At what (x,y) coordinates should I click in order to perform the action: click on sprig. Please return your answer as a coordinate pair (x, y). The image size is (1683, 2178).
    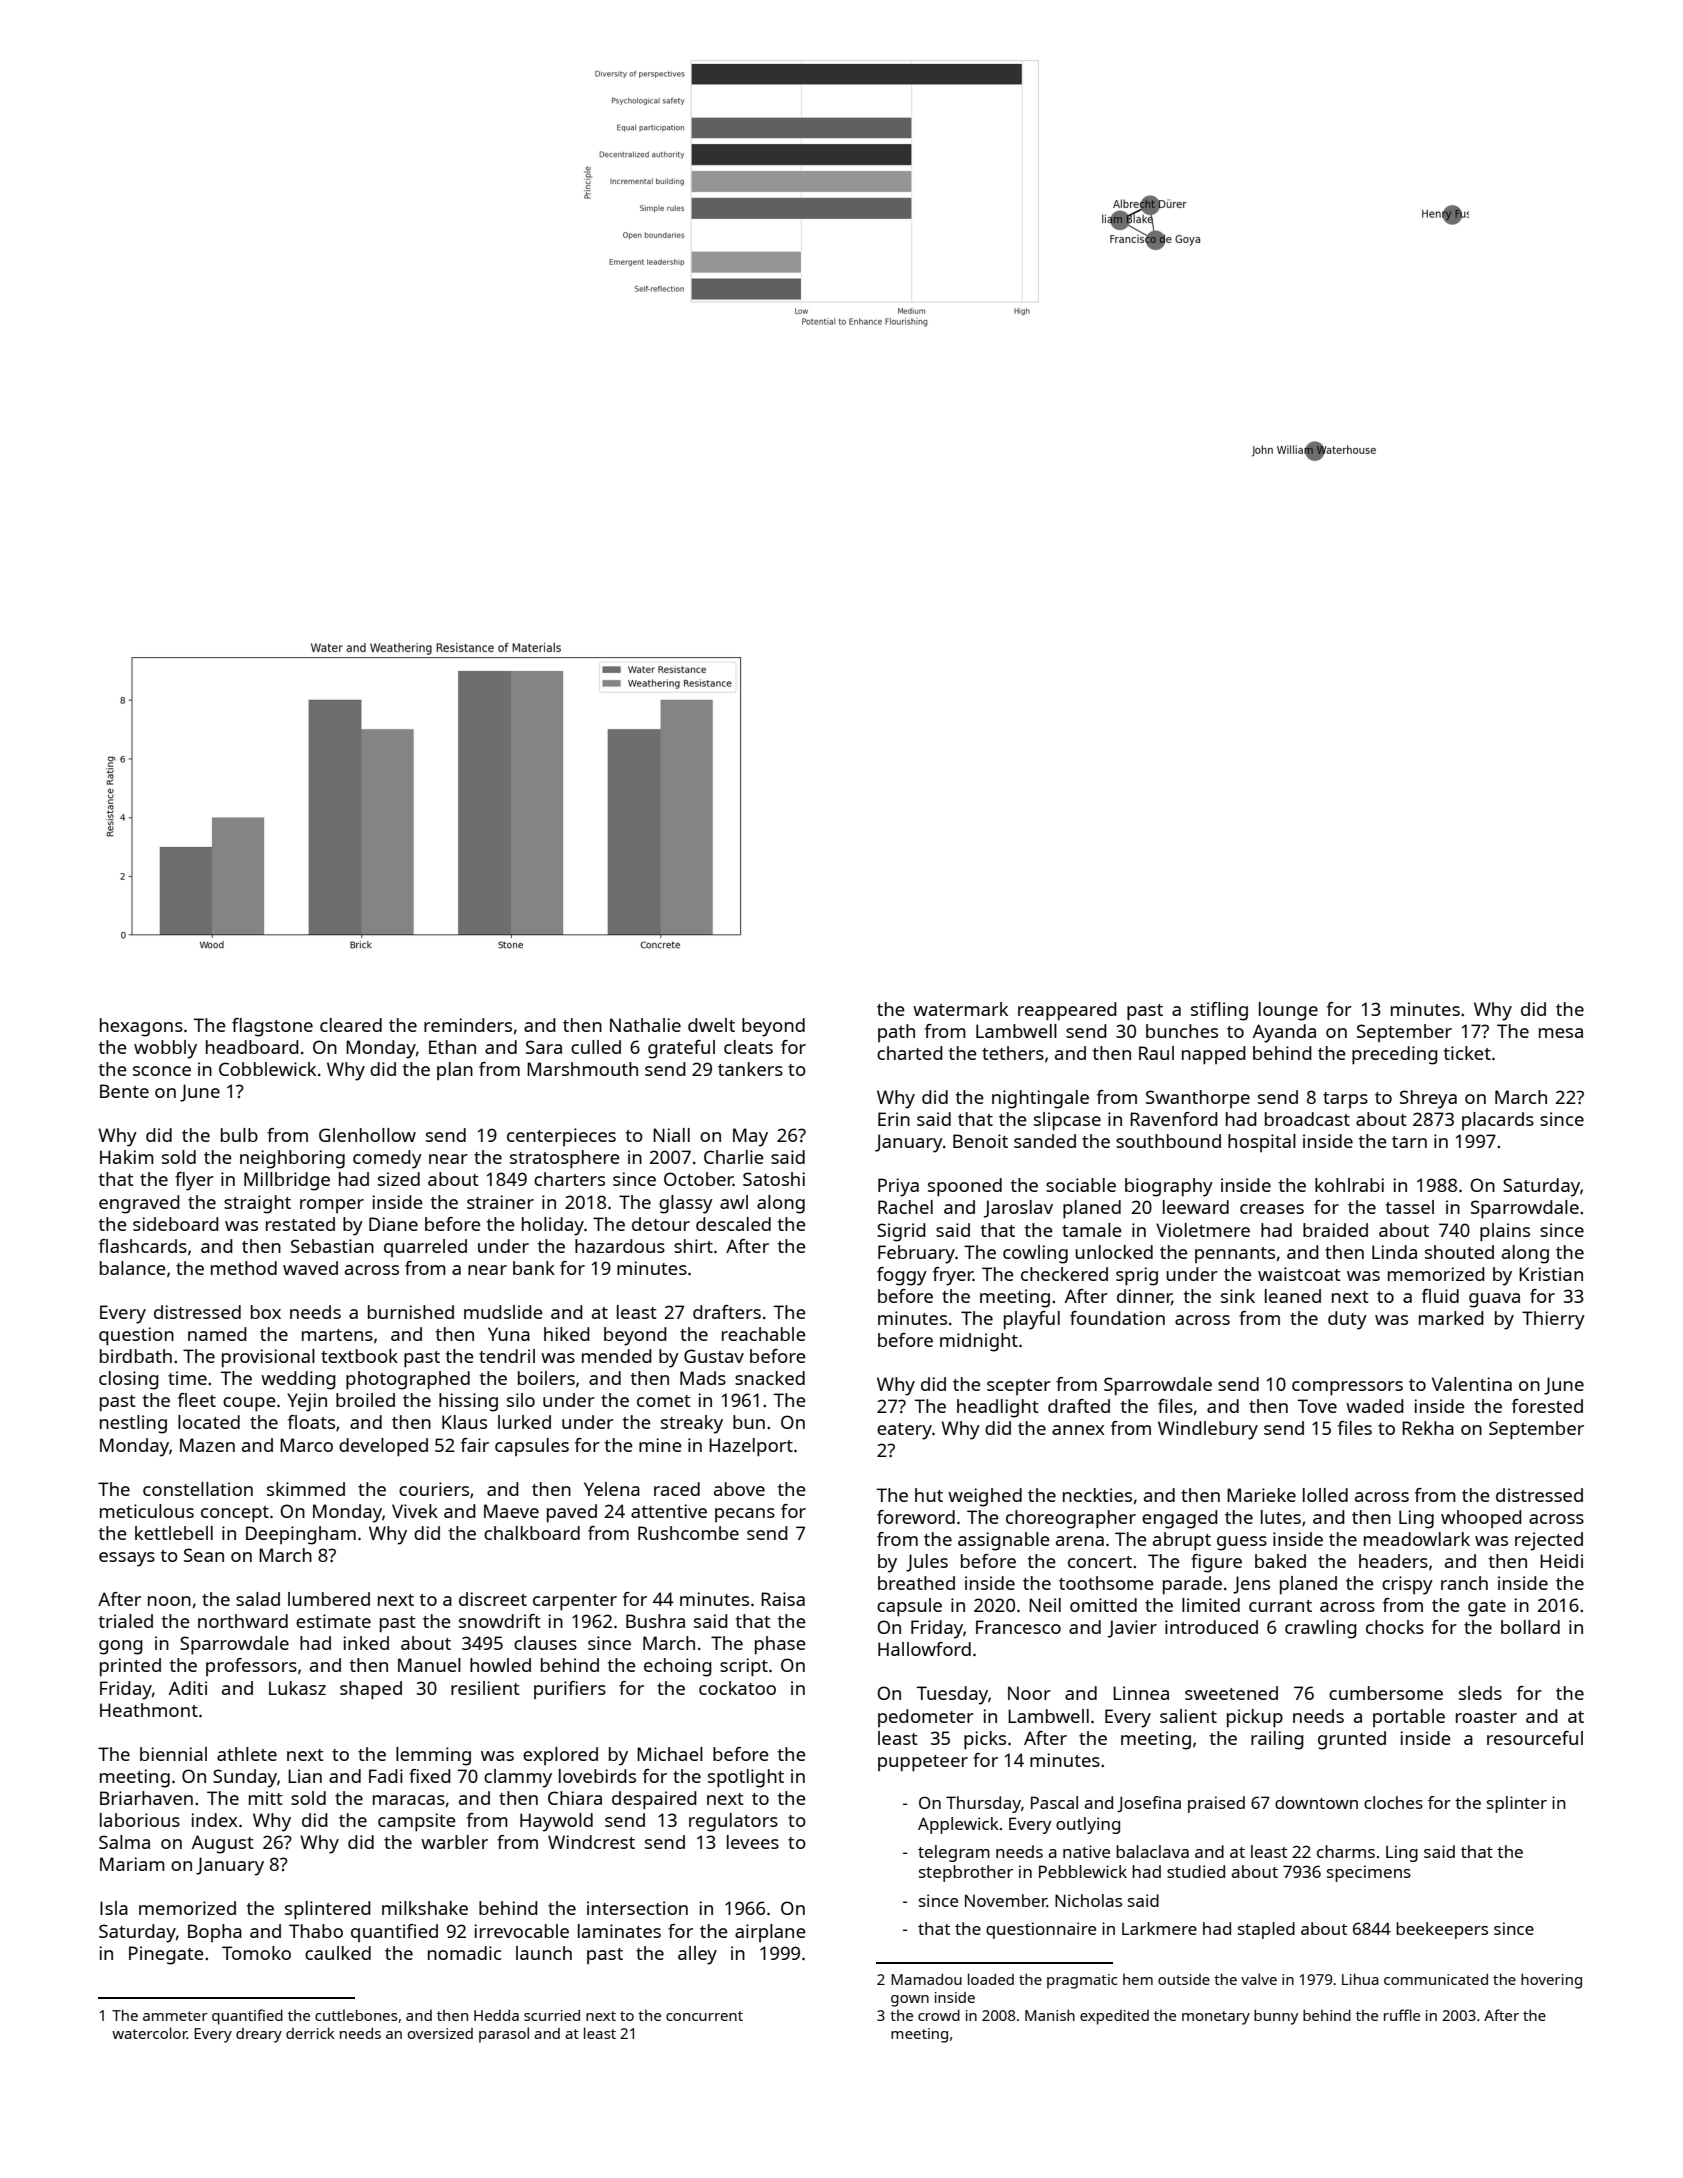
    Looking at the image, I should click on (1137, 1276).
